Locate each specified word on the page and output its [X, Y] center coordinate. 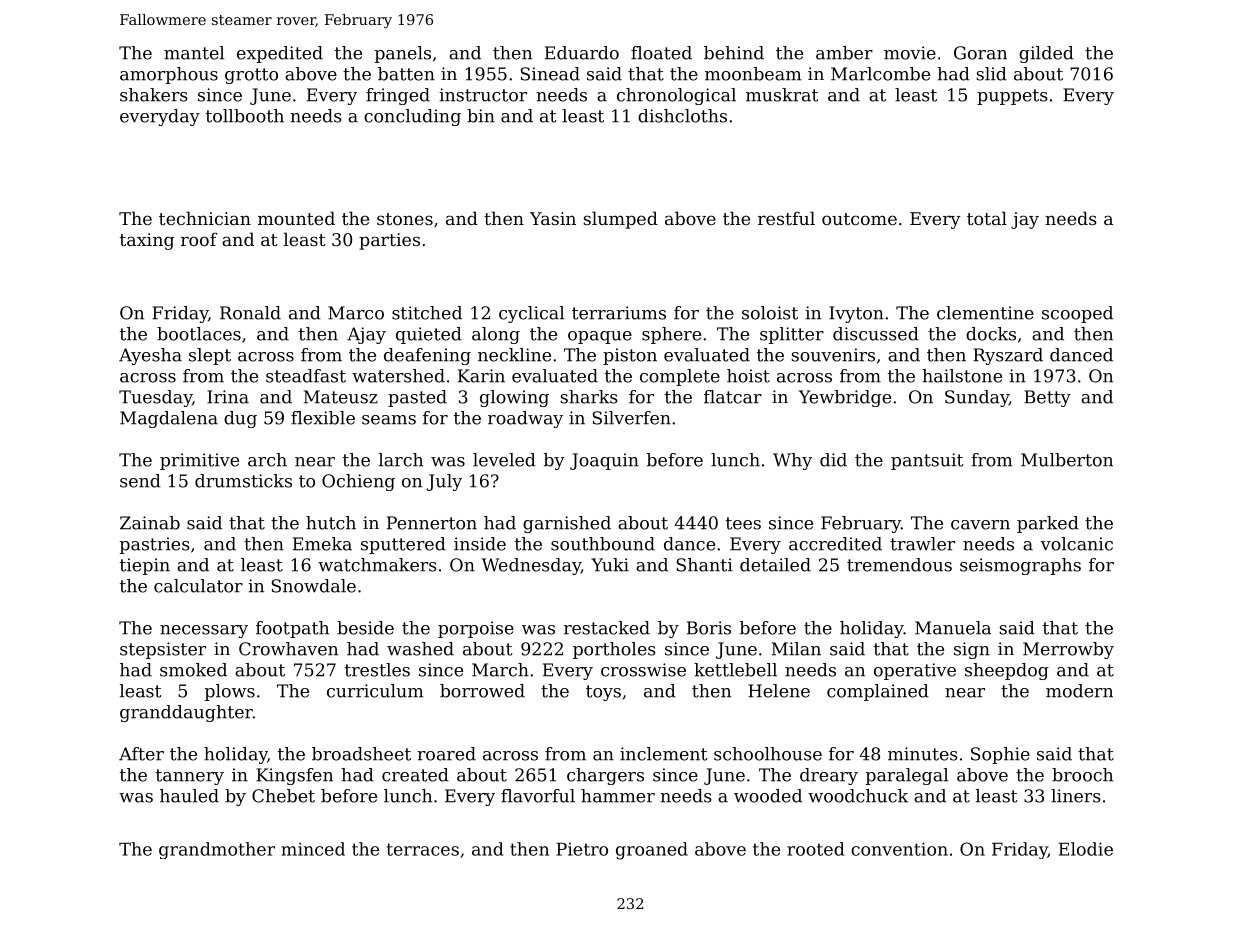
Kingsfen [294, 776]
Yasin [553, 218]
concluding [412, 117]
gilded [1046, 54]
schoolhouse [768, 754]
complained [878, 692]
